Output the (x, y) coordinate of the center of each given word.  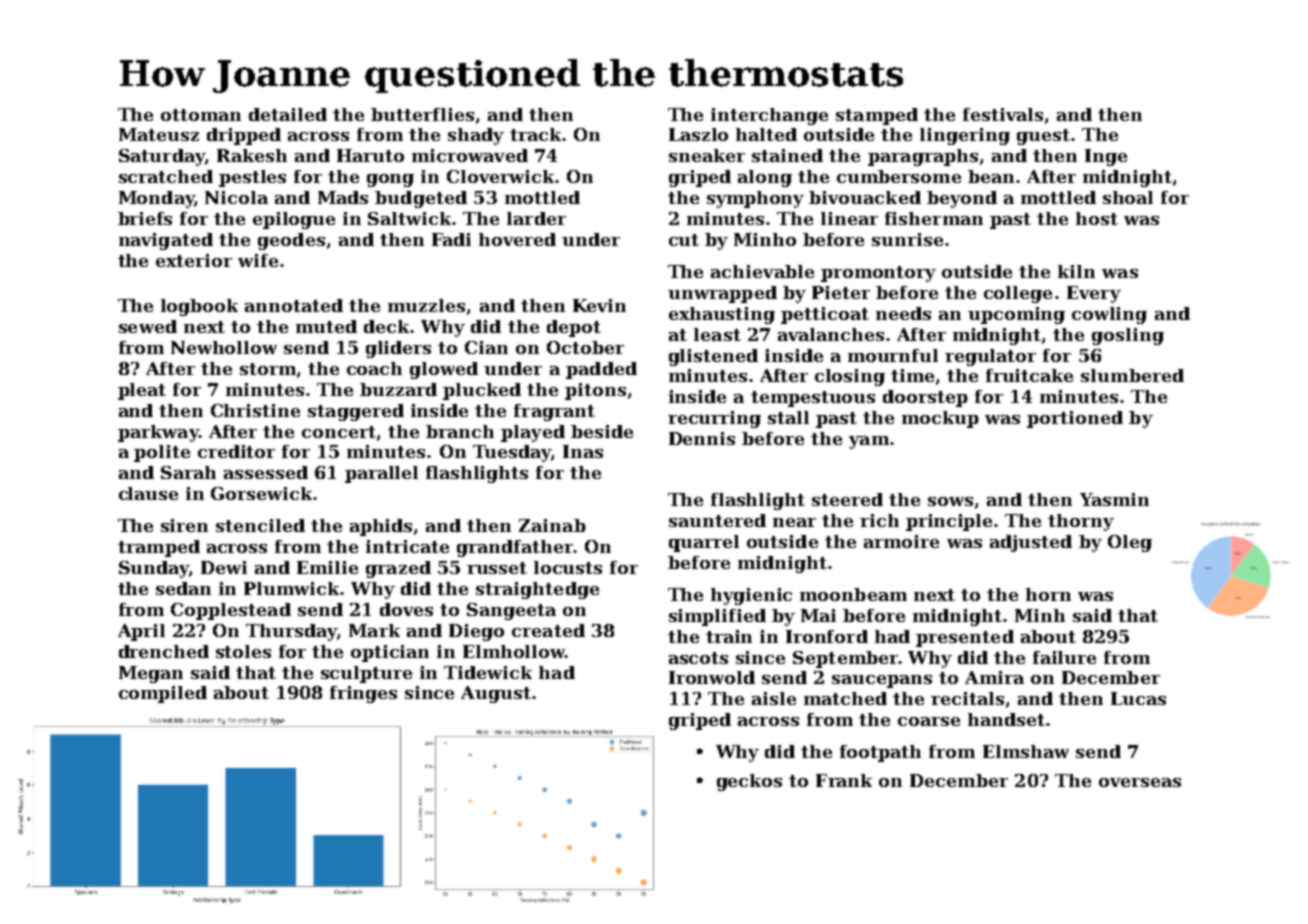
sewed (148, 326)
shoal (1128, 197)
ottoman (201, 115)
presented (965, 638)
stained (787, 155)
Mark (374, 630)
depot (574, 328)
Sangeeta (511, 611)
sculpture (366, 674)
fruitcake (1029, 375)
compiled (163, 694)
